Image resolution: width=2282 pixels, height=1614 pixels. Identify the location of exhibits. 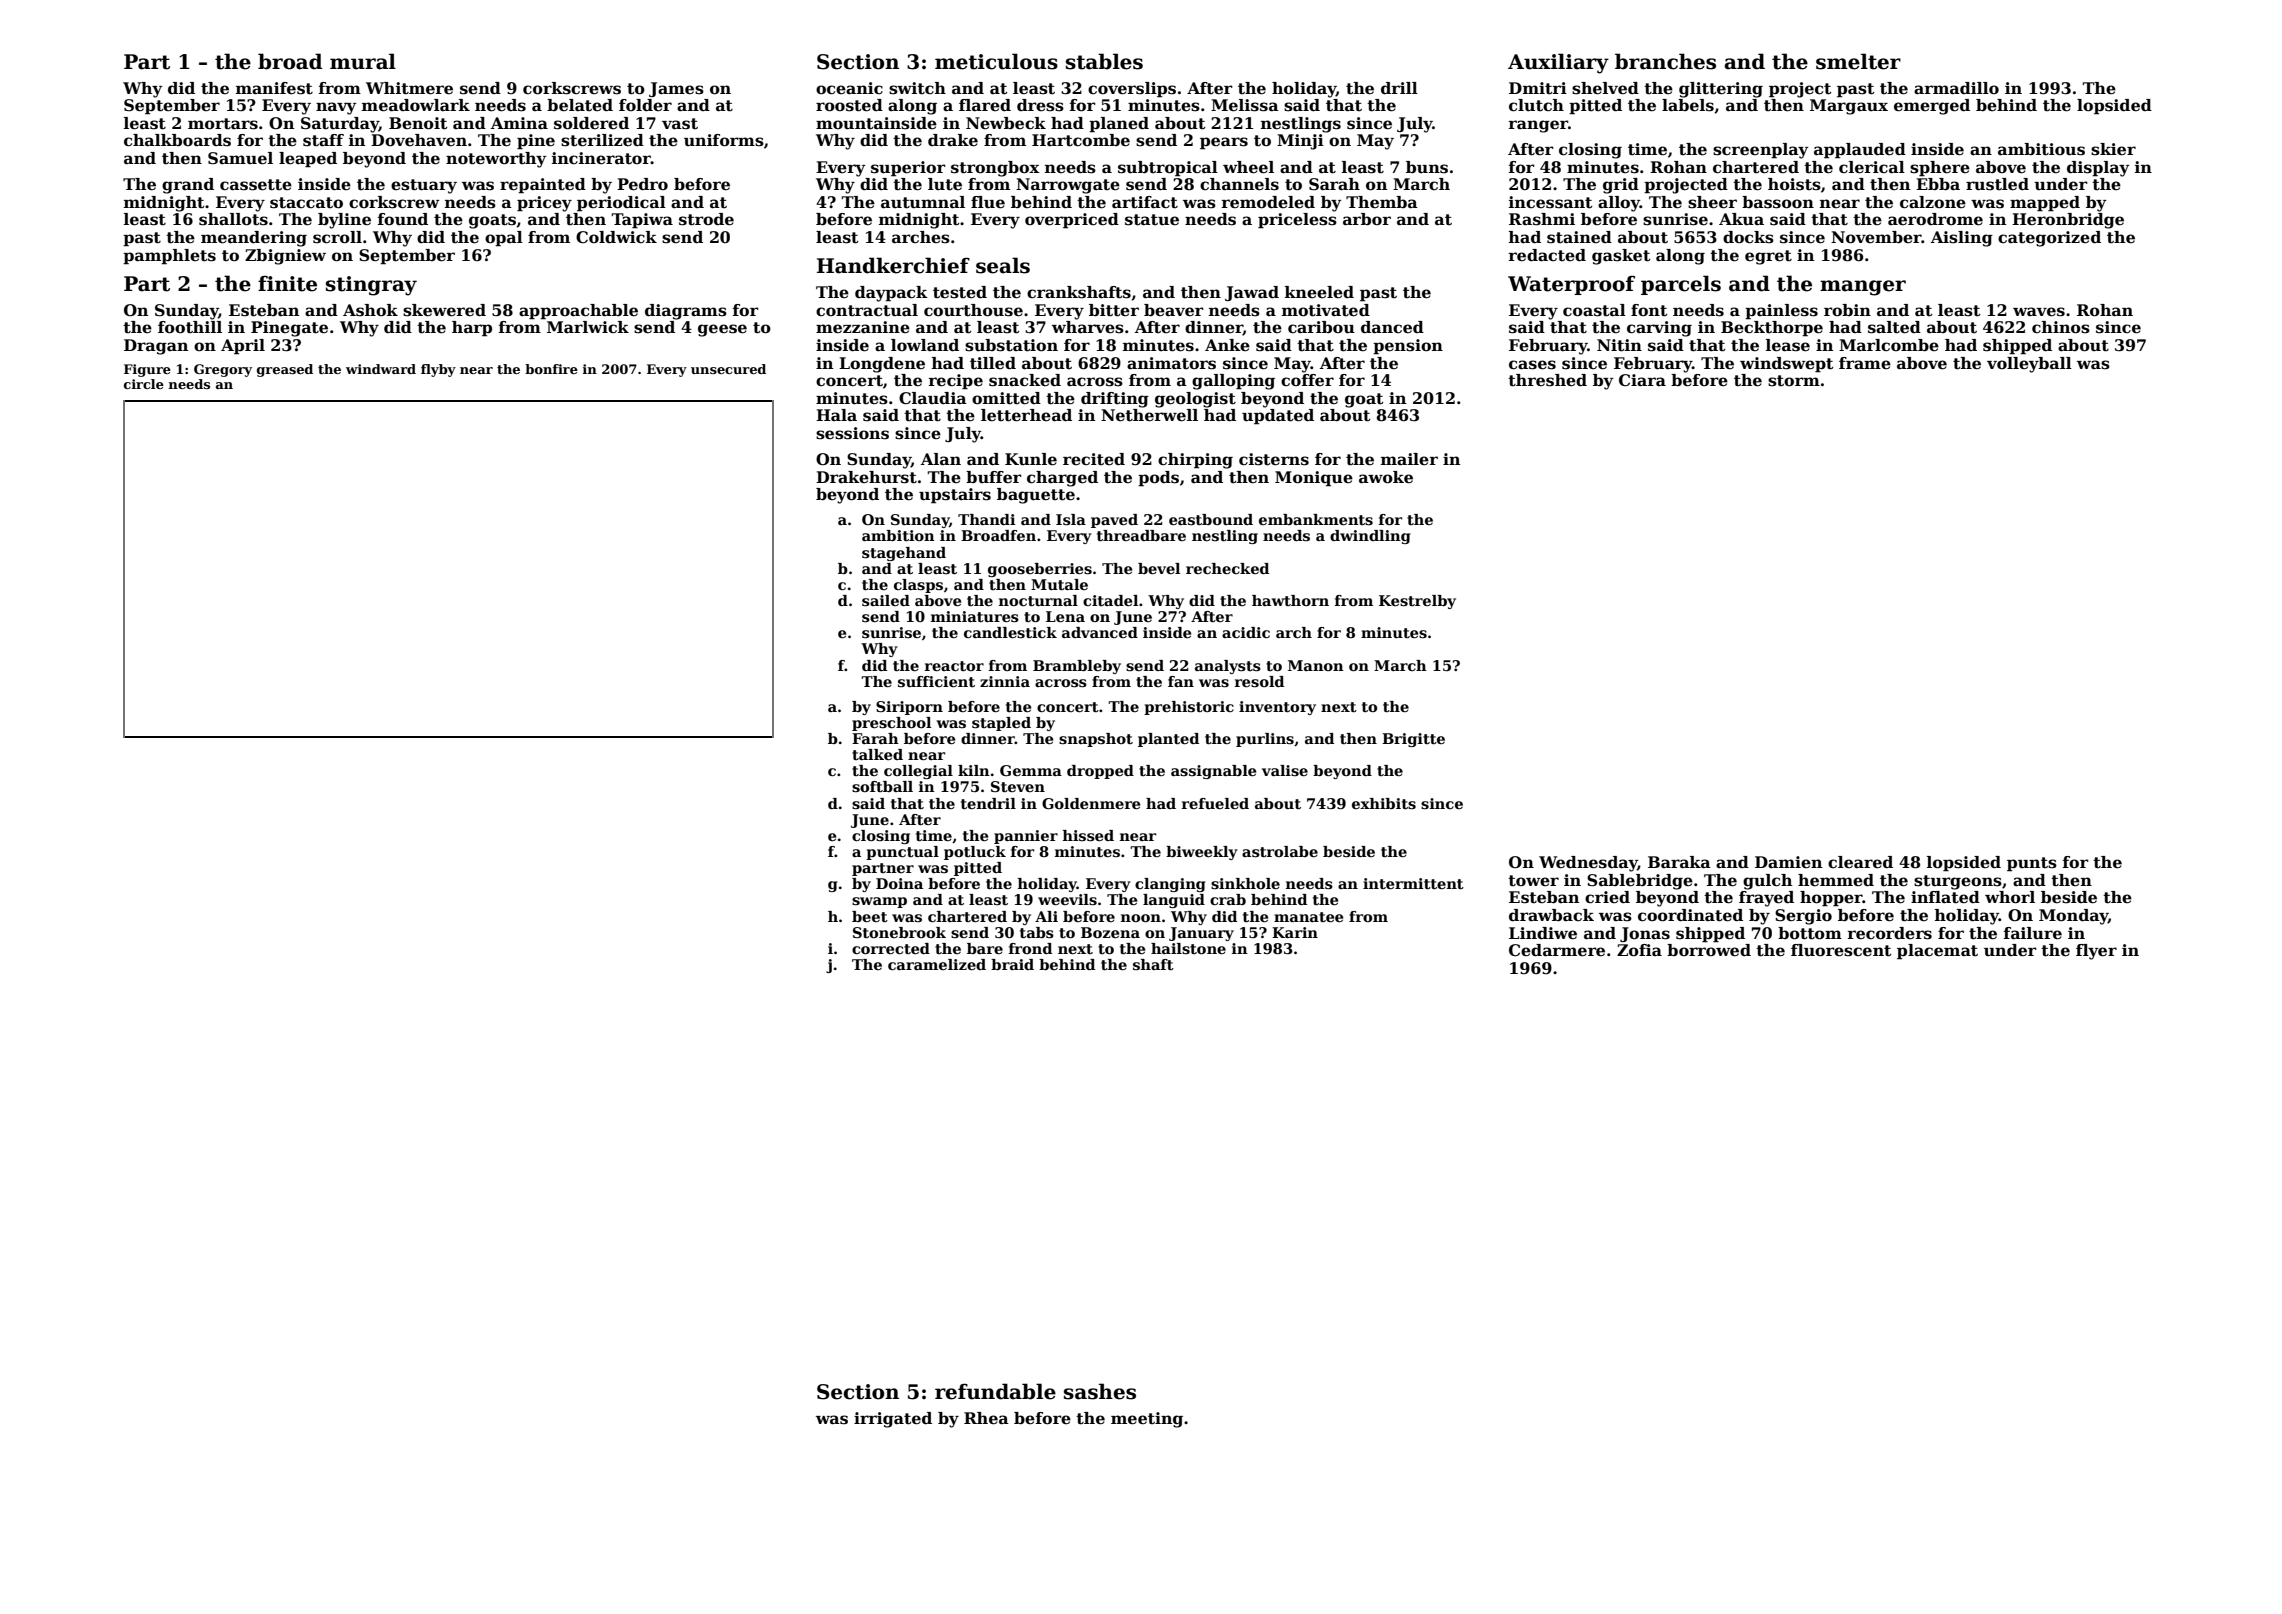
(1384, 803).
